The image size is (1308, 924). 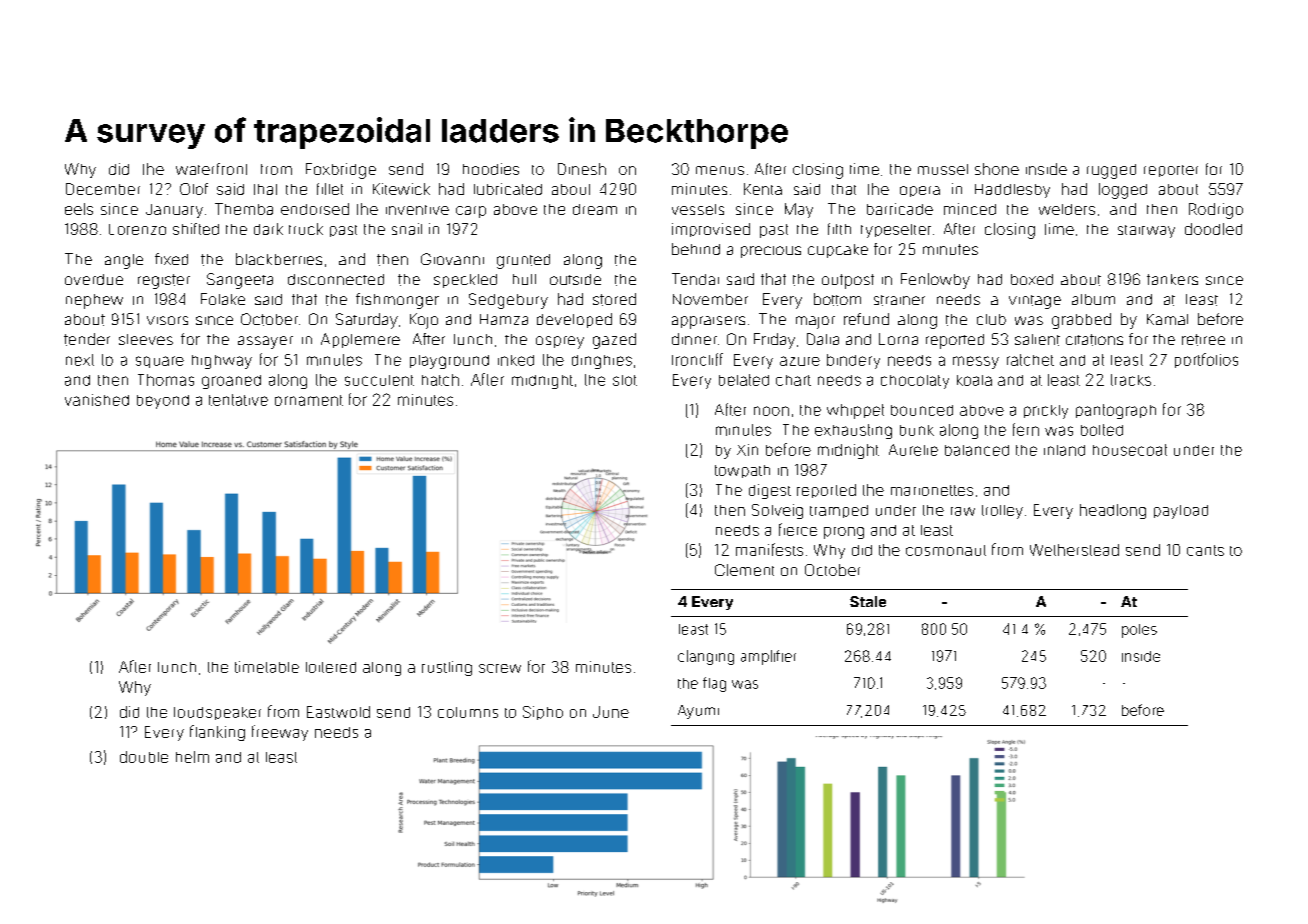 I want to click on helm, so click(x=192, y=757).
